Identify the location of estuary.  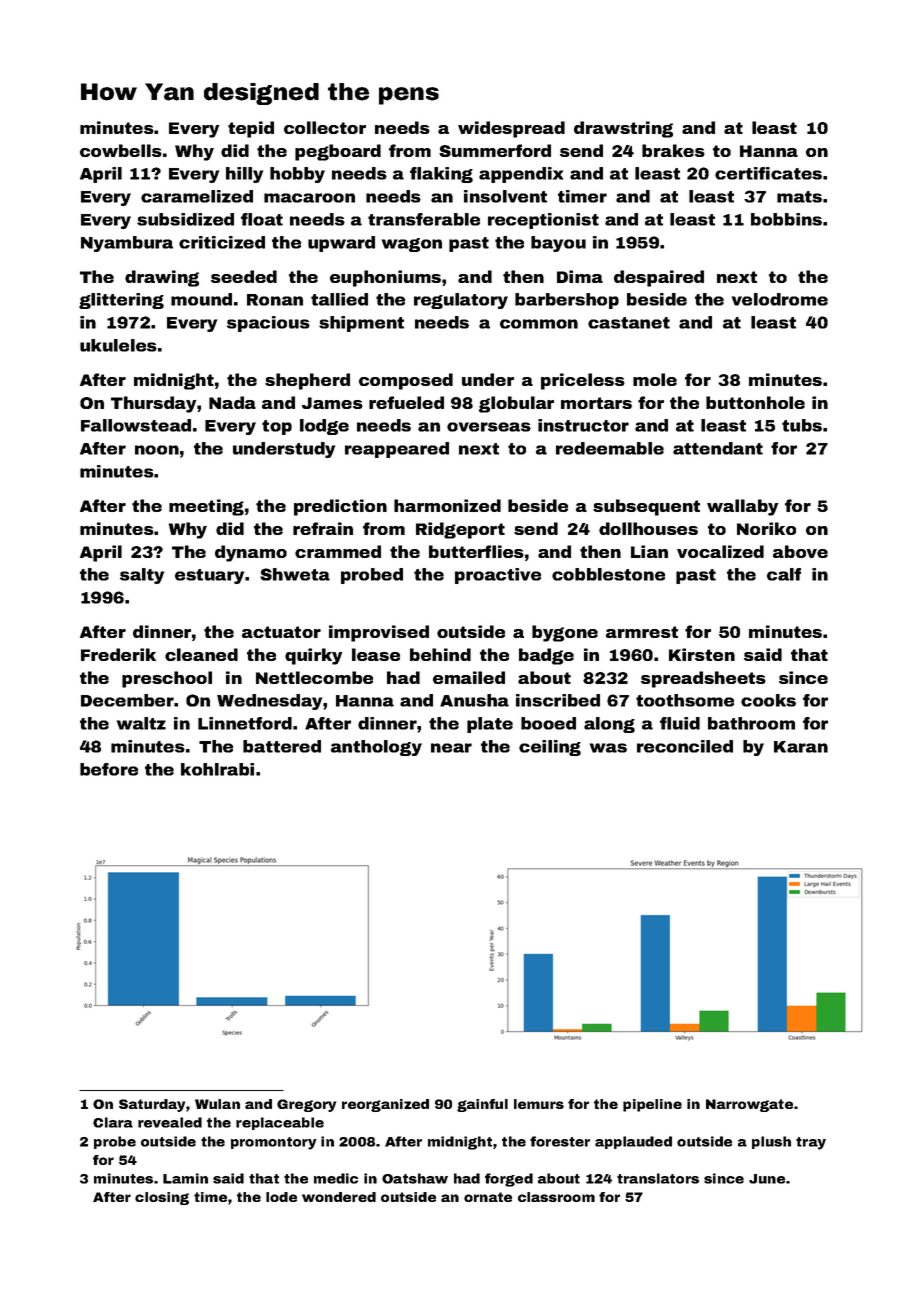
(209, 576).
